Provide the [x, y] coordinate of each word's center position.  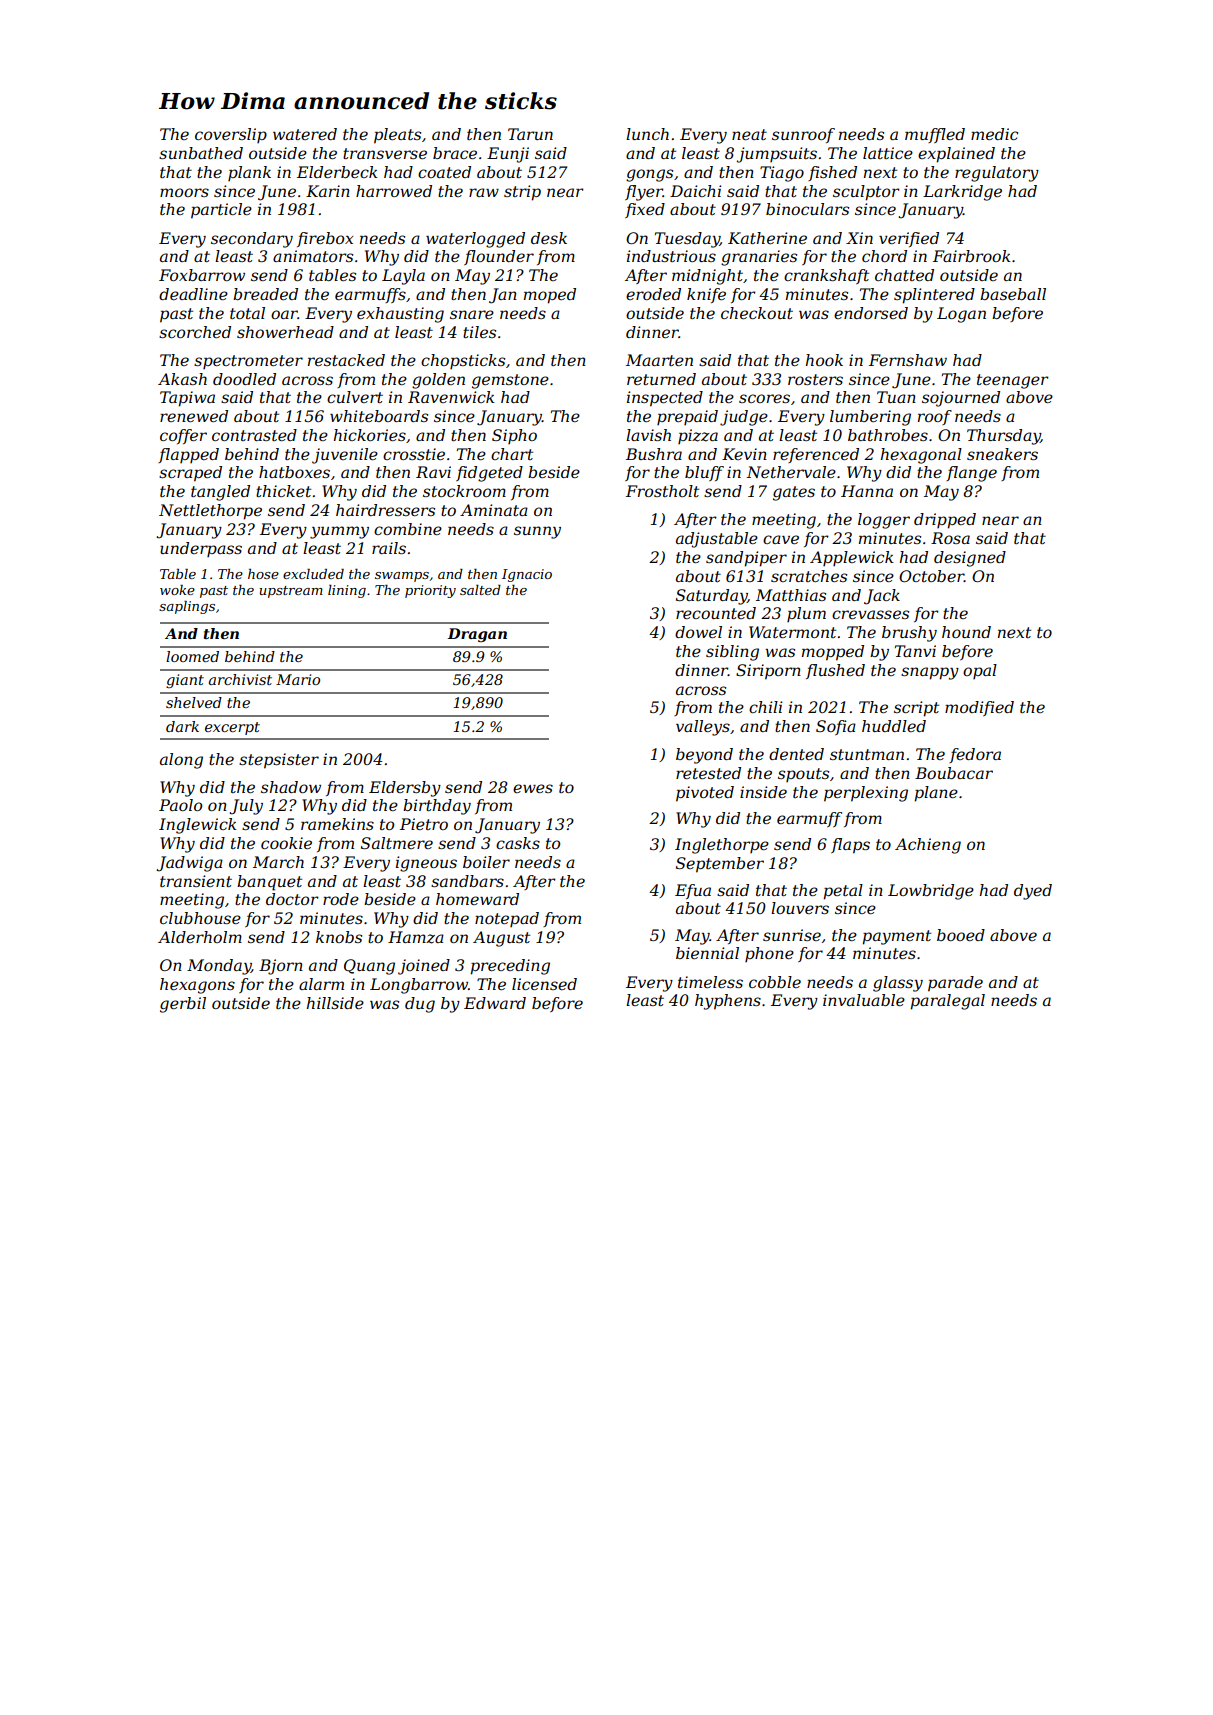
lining [347, 591]
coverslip [231, 135]
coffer [183, 436]
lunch [647, 134]
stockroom [464, 491]
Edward [495, 1003]
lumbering [870, 418]
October [931, 576]
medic [994, 134]
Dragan [477, 635]
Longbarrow [419, 986]
